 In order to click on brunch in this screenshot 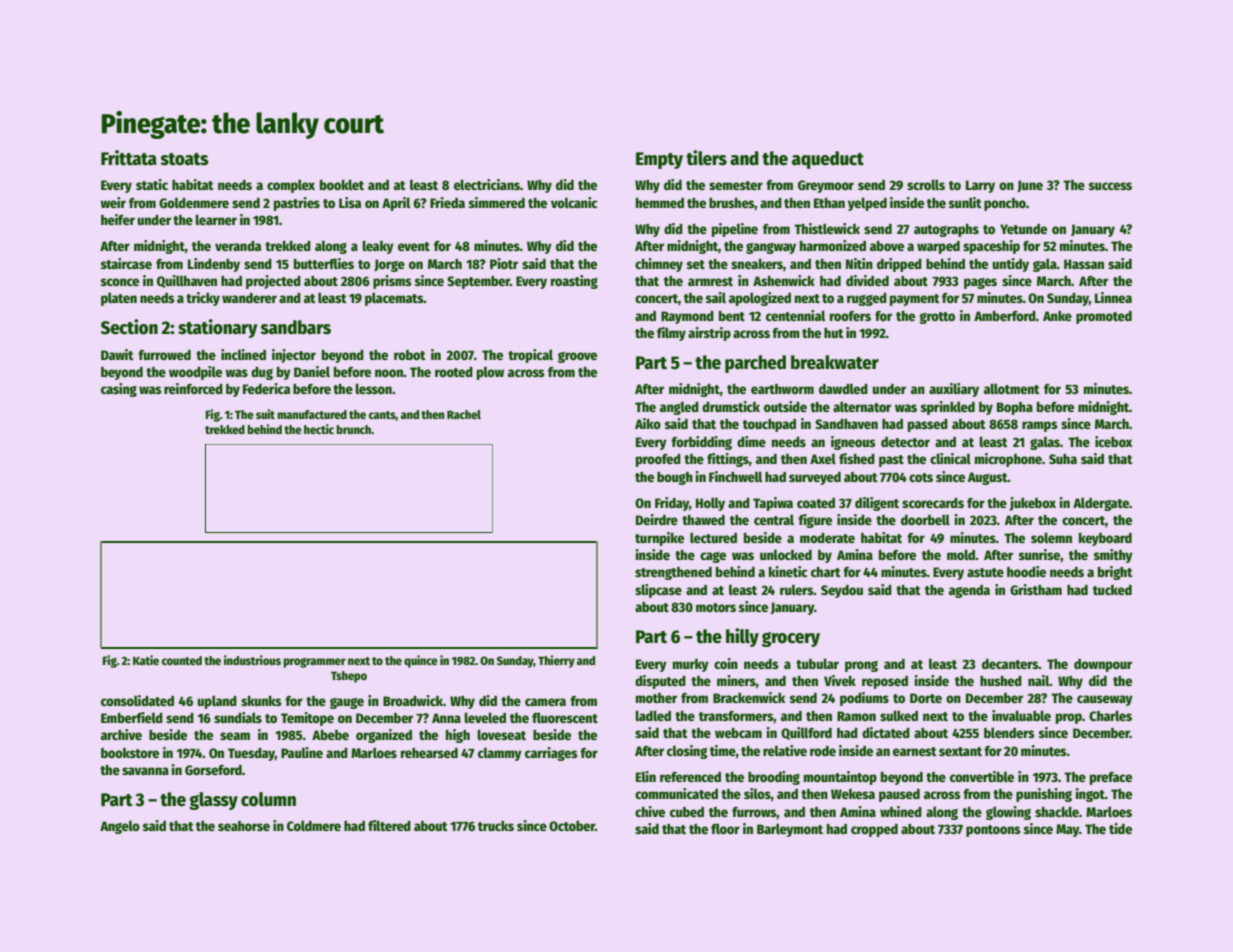, I will do `click(353, 429)`.
